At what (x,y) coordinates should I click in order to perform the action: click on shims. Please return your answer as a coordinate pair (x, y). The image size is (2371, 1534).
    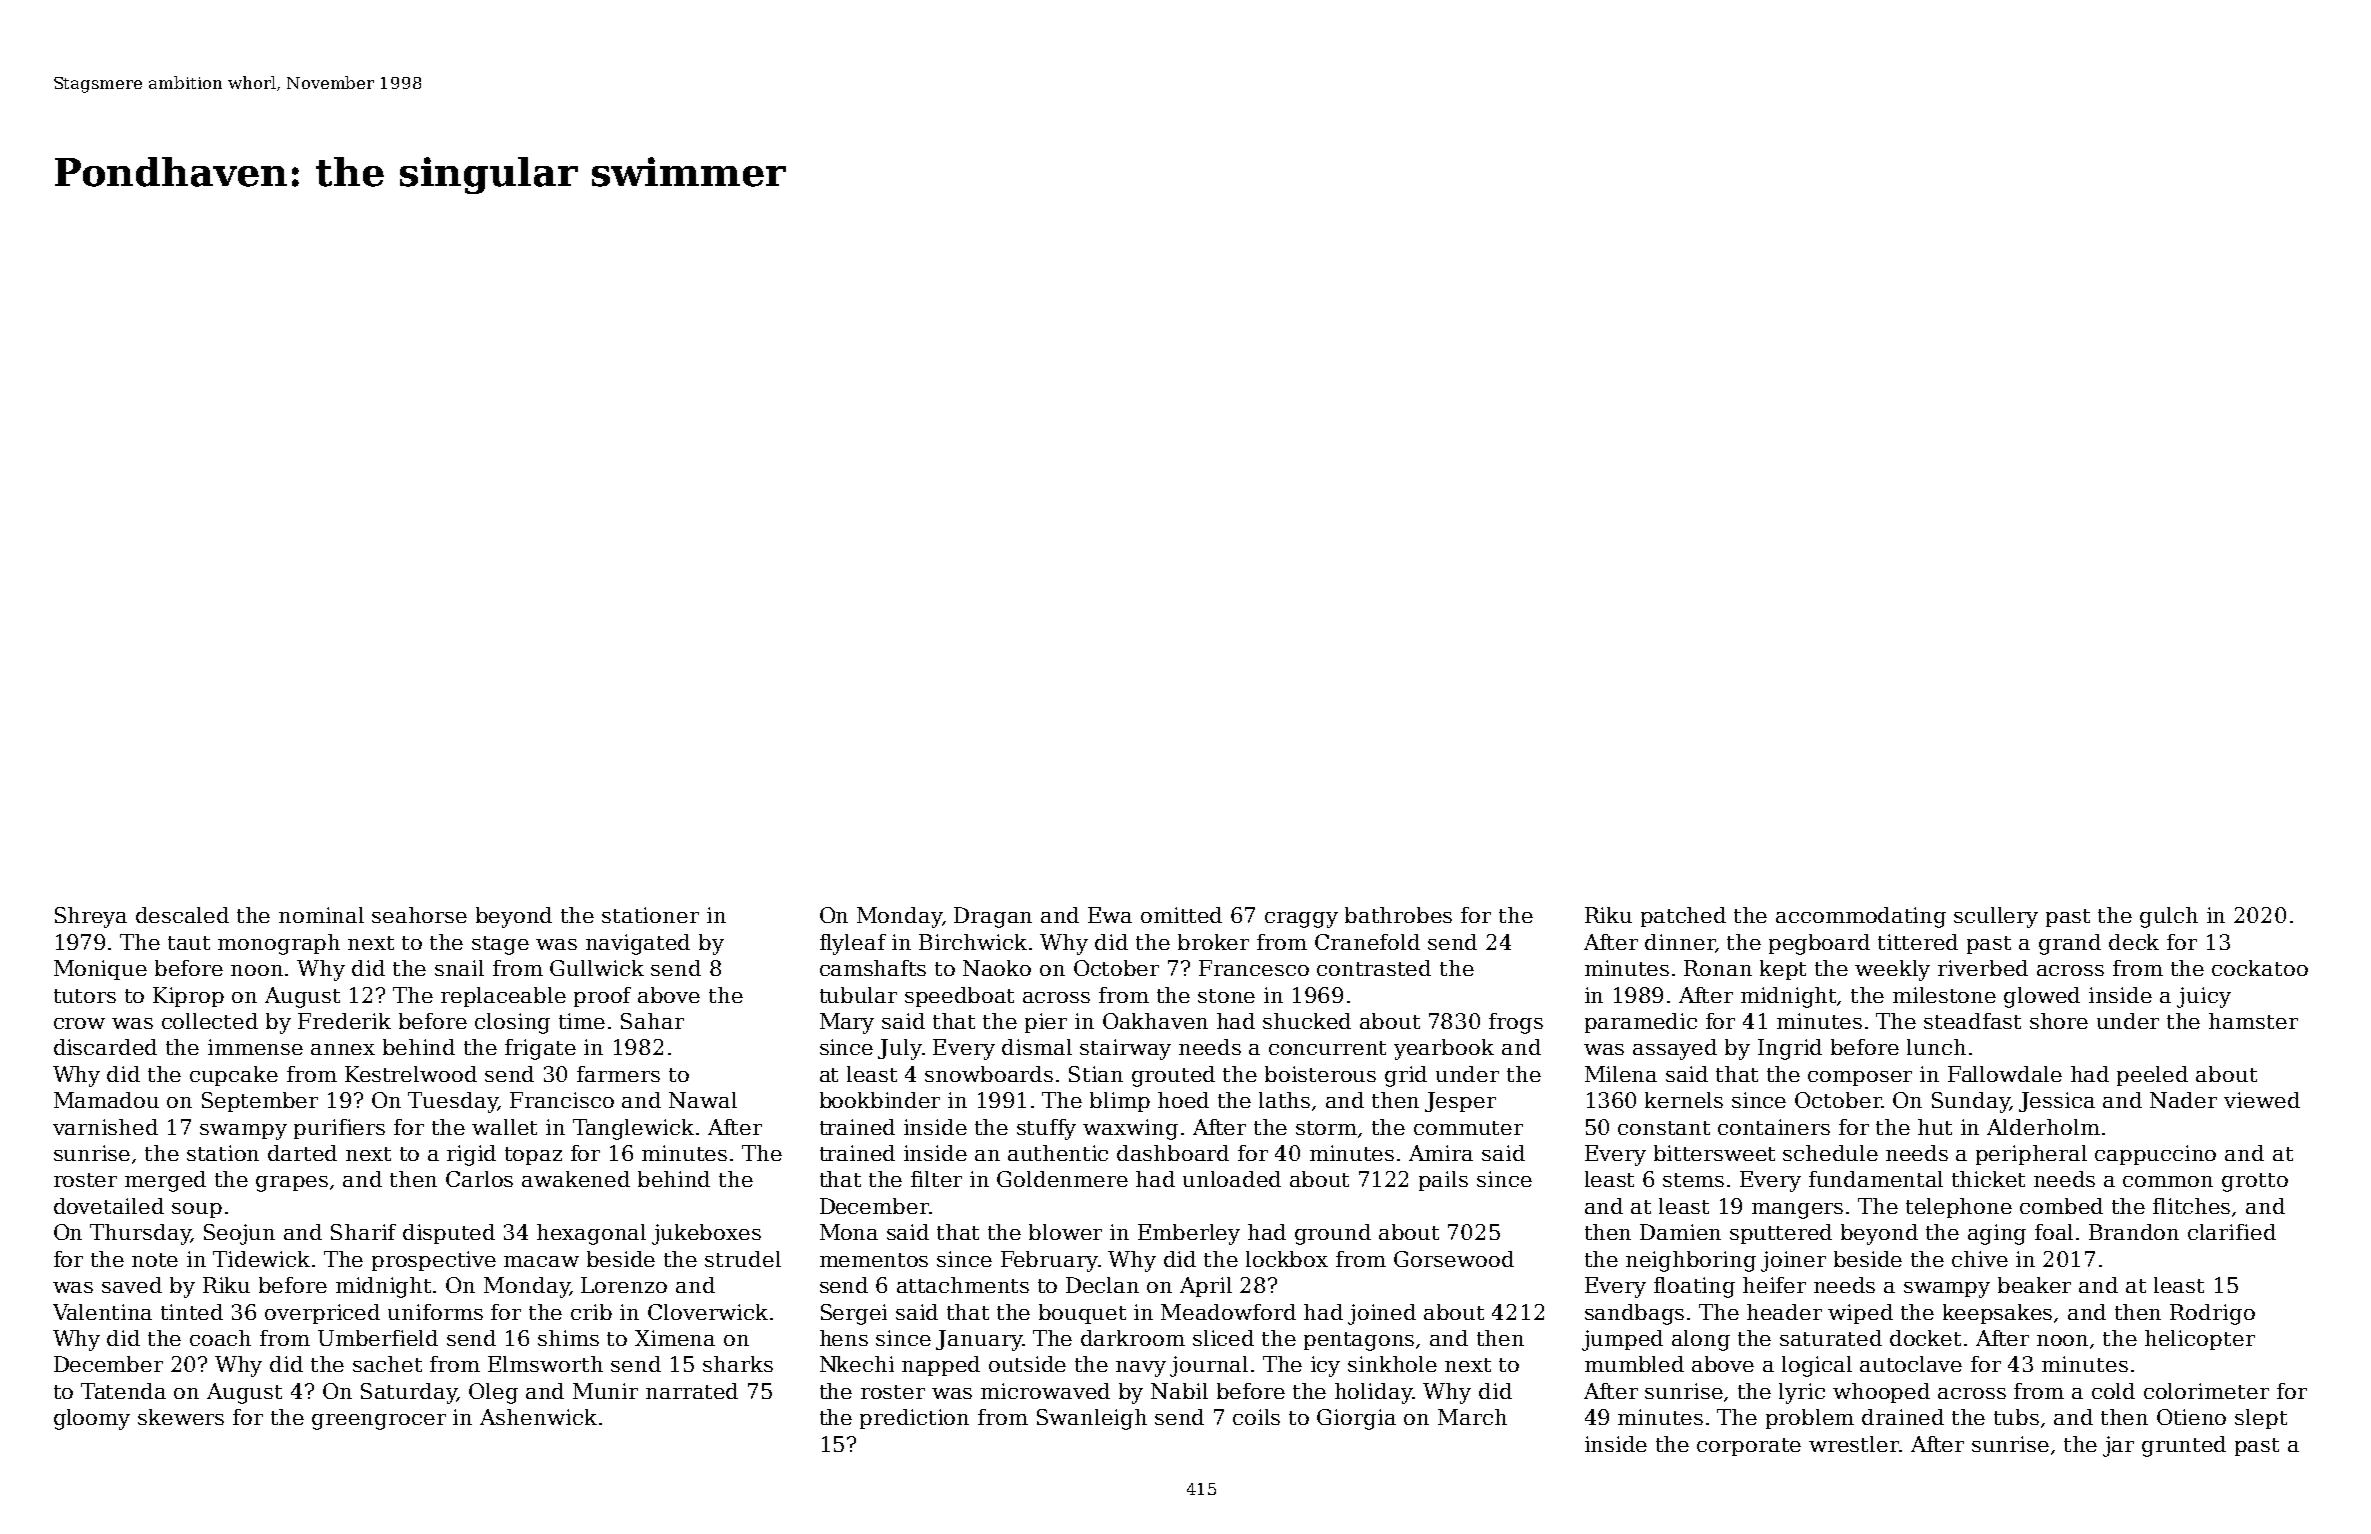
    Looking at the image, I should click on (568, 1338).
